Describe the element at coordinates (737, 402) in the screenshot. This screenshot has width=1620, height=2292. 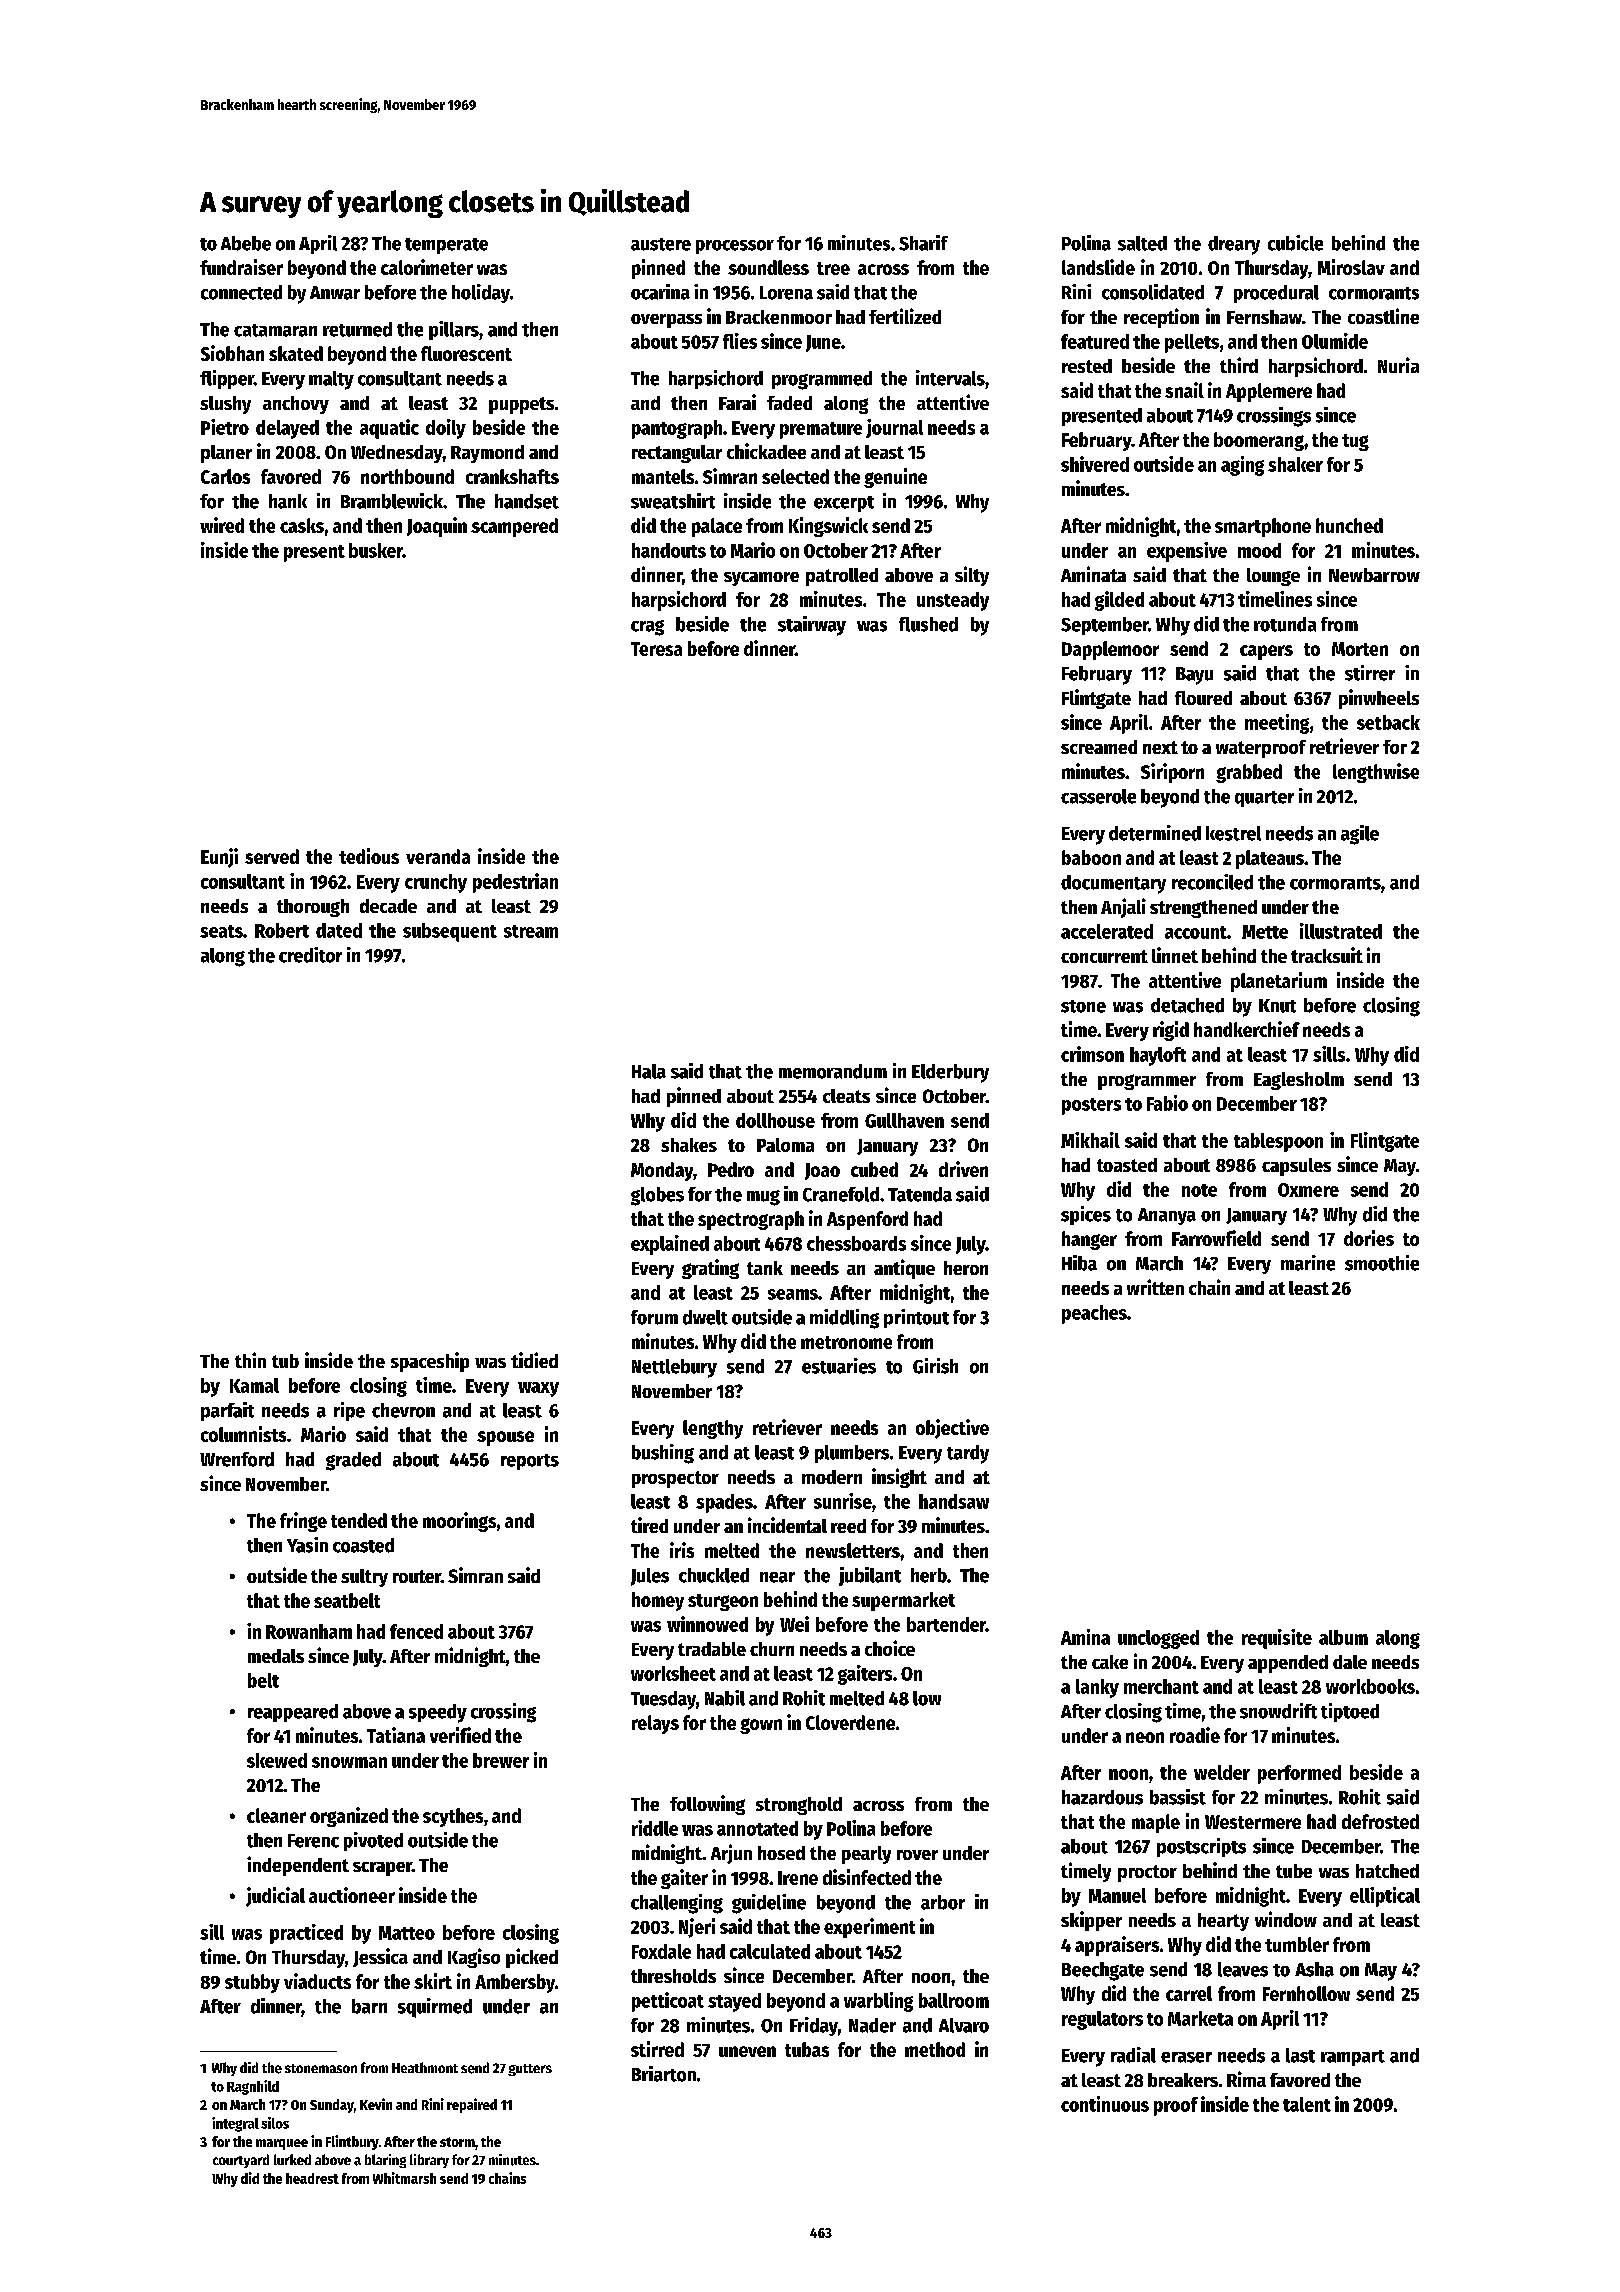
I see `Farai` at that location.
